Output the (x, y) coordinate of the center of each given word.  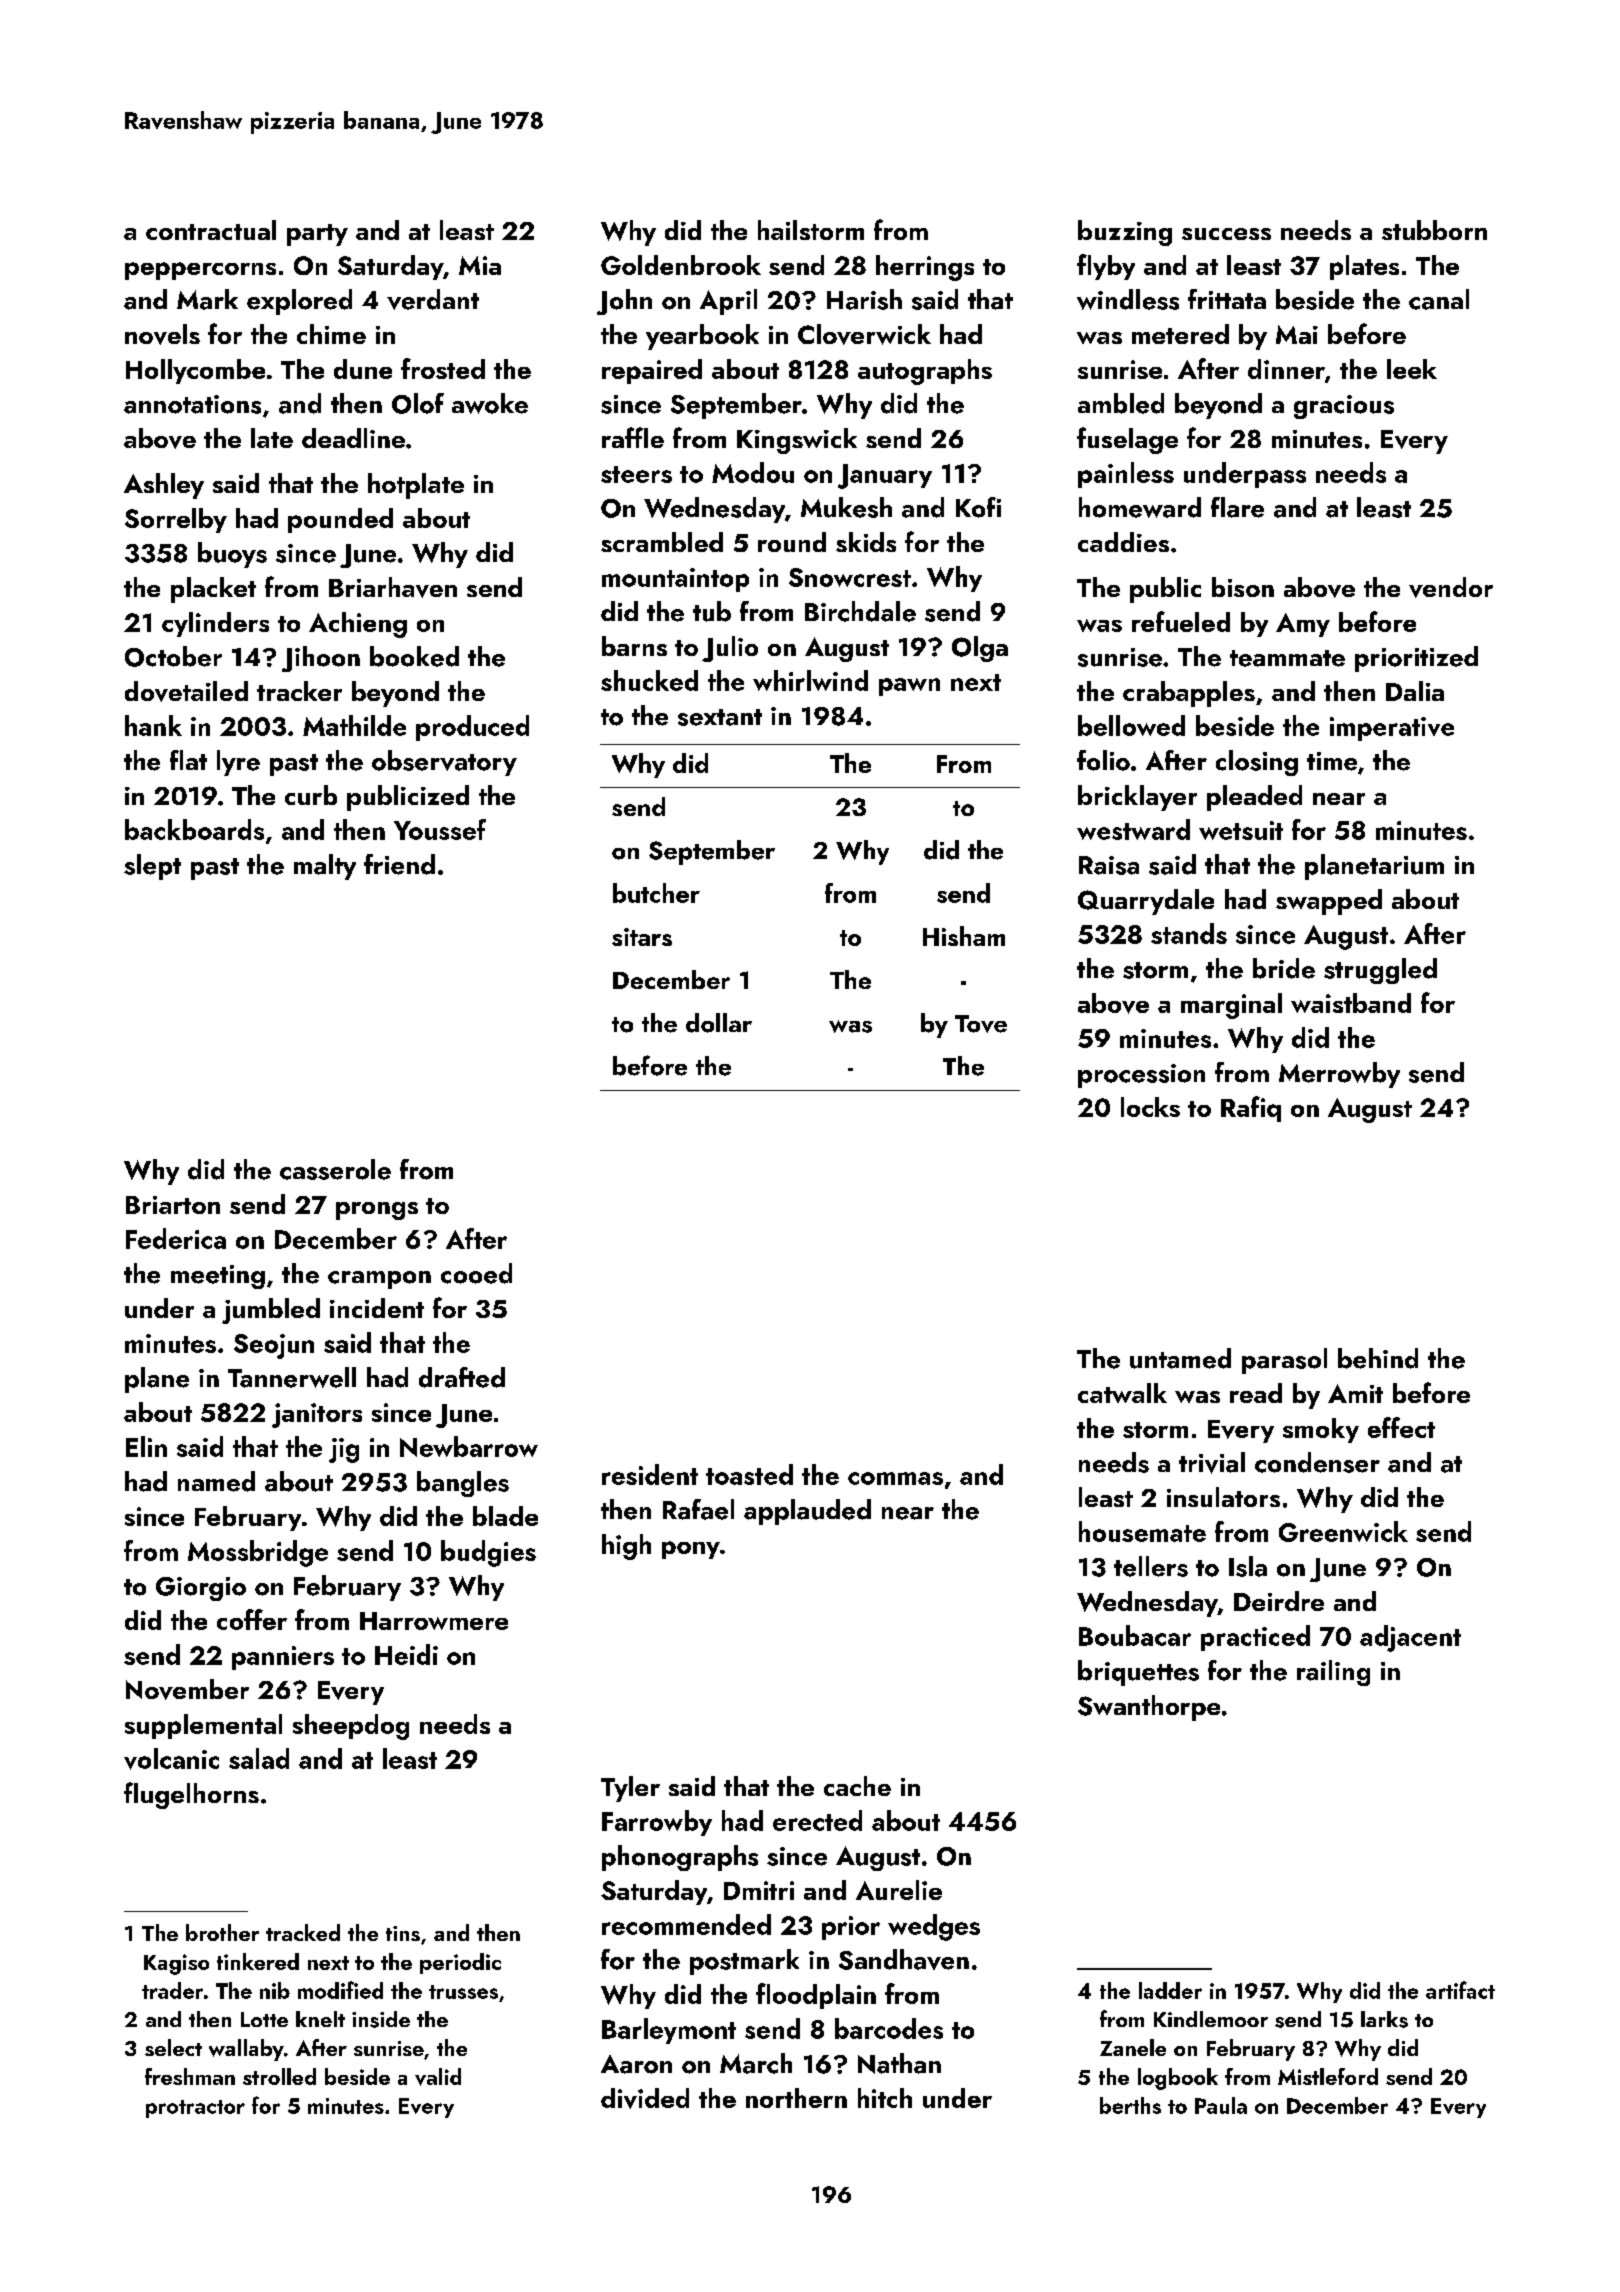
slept (152, 867)
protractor (195, 2109)
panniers (283, 1658)
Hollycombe (195, 371)
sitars (642, 937)
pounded (340, 520)
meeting (218, 1277)
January (885, 476)
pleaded (1254, 798)
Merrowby (1339, 1075)
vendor (1451, 587)
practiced (1255, 1638)
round (792, 542)
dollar (719, 1023)
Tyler (630, 1789)
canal (1439, 299)
